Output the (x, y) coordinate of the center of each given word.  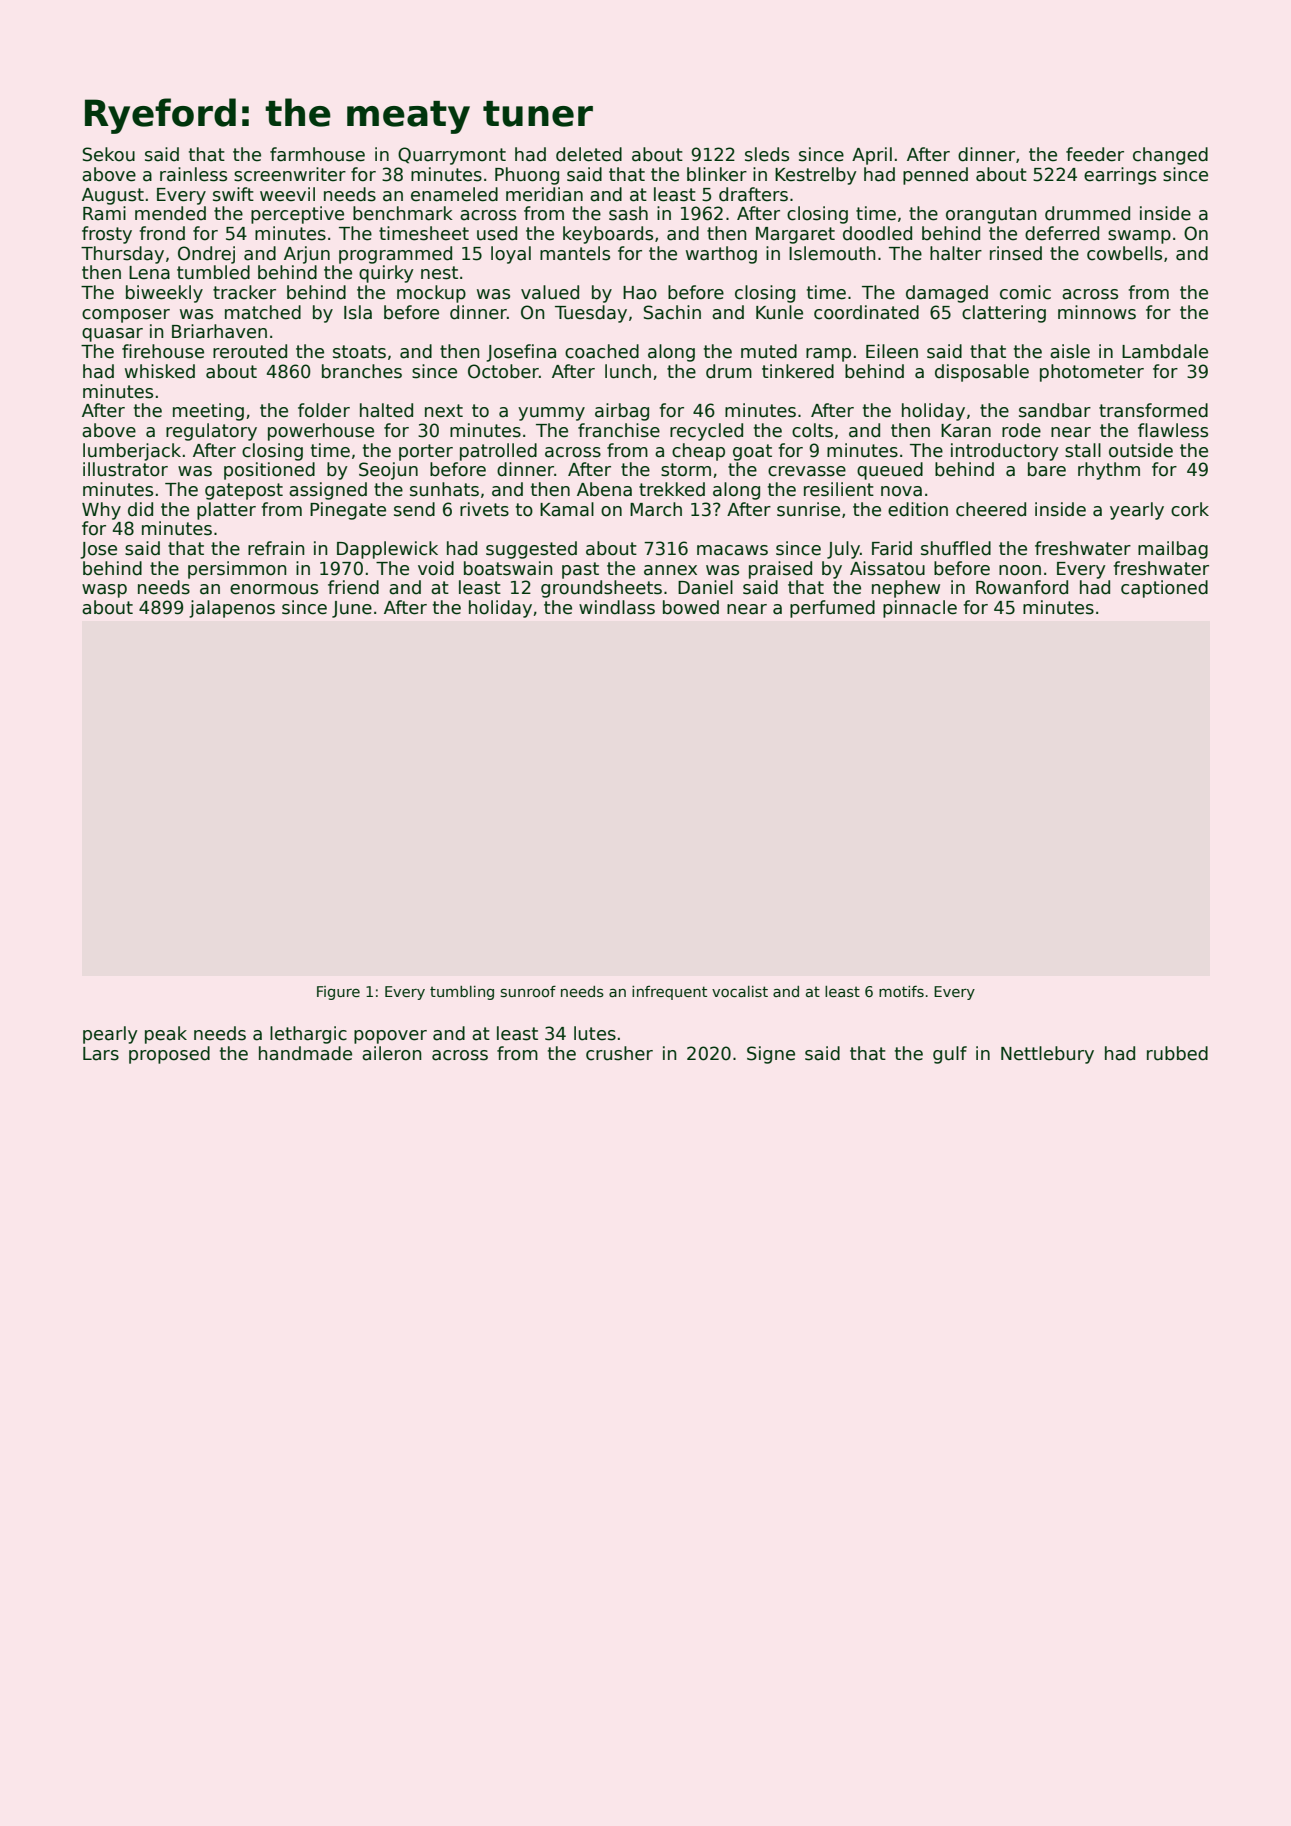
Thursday (122, 255)
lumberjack (132, 452)
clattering (1004, 314)
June (352, 609)
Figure (338, 993)
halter (956, 253)
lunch (628, 371)
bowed (691, 607)
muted (769, 351)
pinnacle (920, 609)
